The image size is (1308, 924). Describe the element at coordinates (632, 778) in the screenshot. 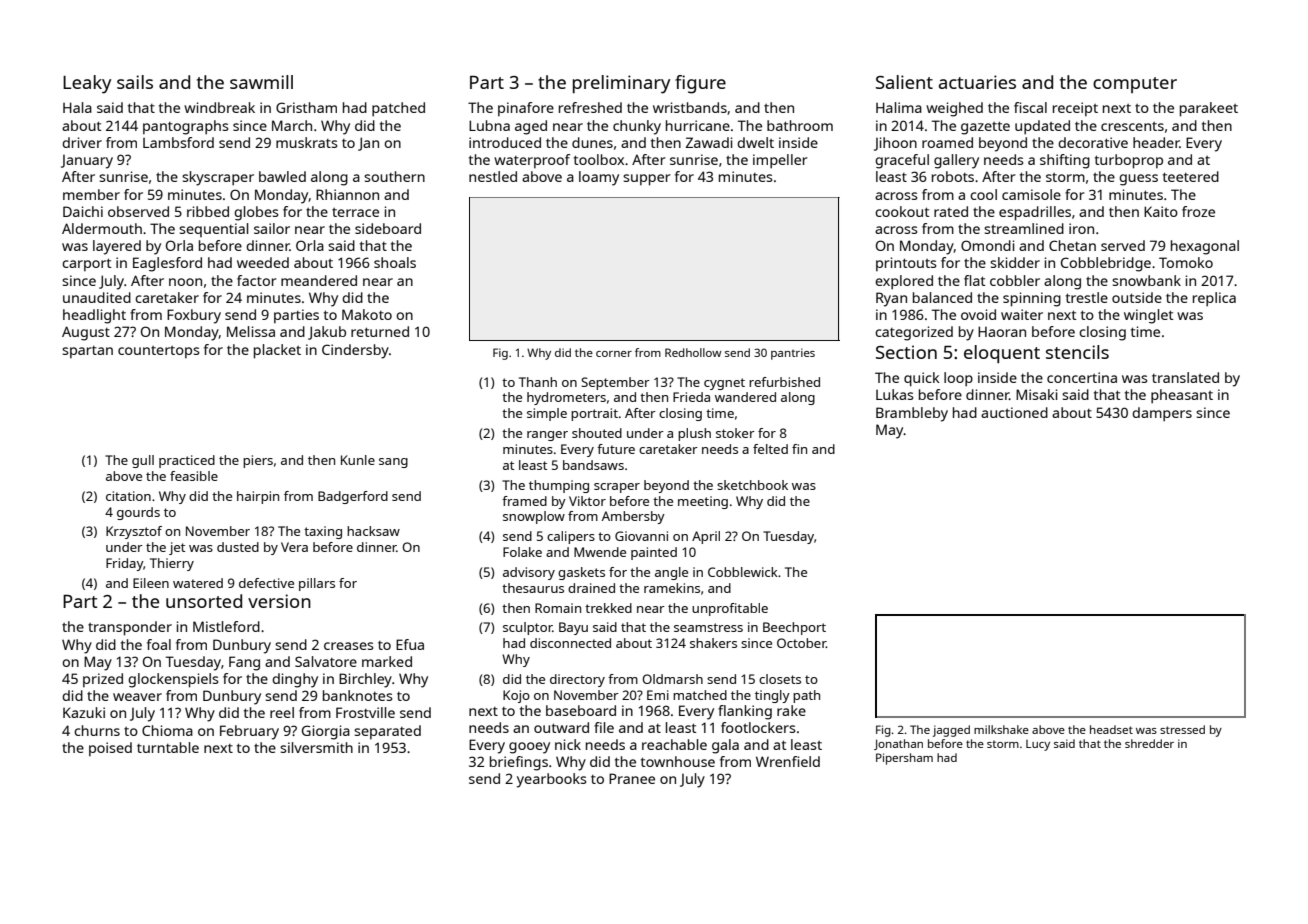

I see `Pranee` at that location.
